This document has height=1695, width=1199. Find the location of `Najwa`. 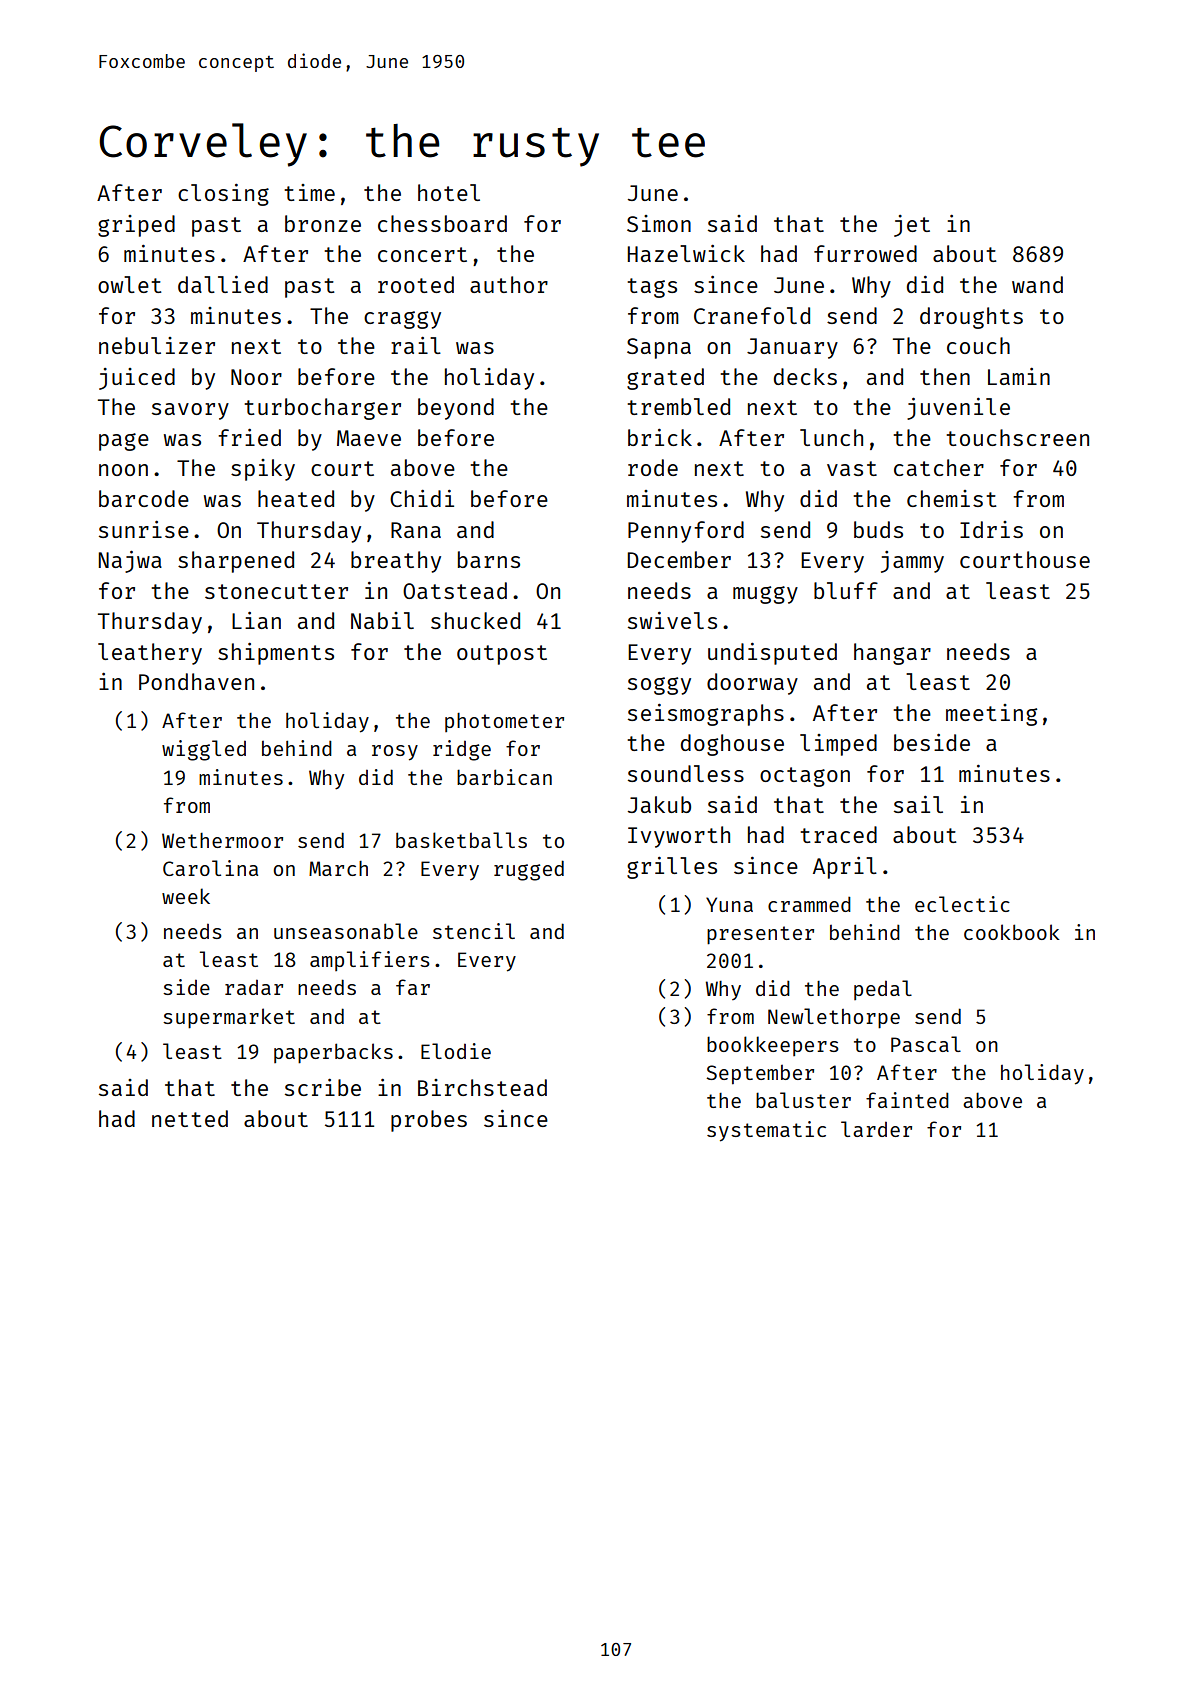

Najwa is located at coordinates (130, 562).
